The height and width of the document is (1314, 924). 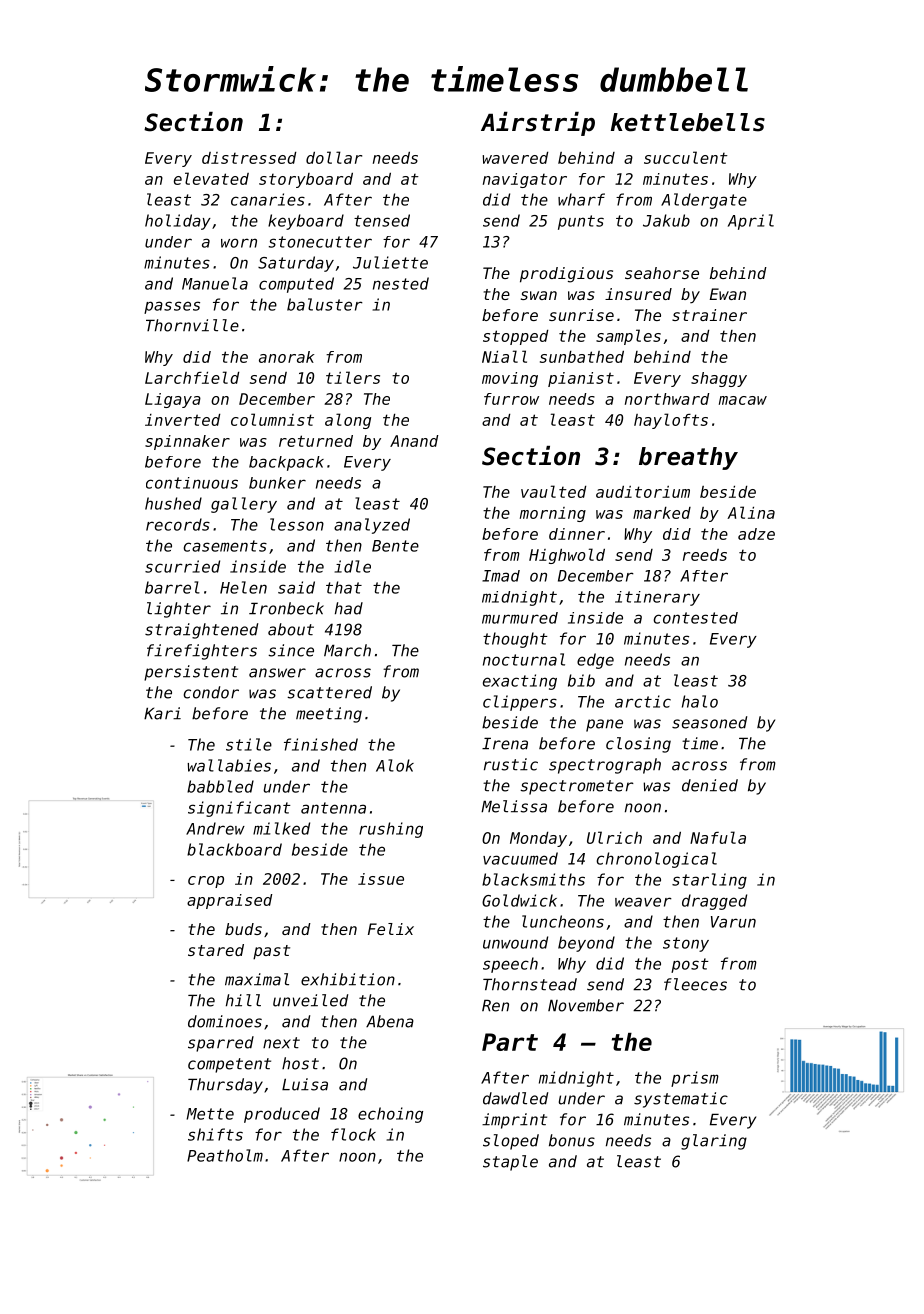 I want to click on Felix, so click(x=391, y=929).
